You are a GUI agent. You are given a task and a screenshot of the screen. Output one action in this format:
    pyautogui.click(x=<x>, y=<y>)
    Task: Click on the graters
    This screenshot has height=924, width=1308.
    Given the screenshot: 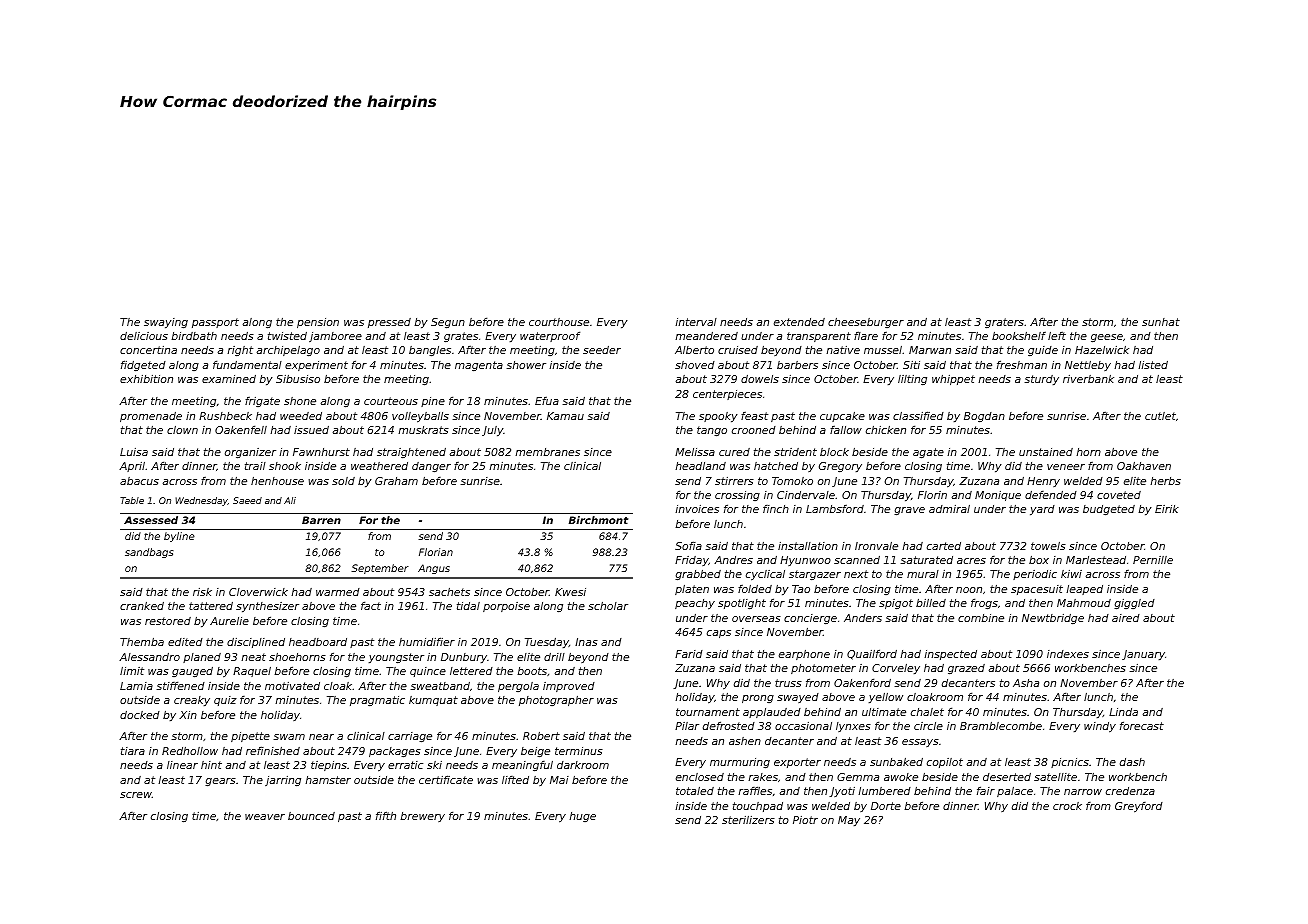 What is the action you would take?
    pyautogui.click(x=1004, y=323)
